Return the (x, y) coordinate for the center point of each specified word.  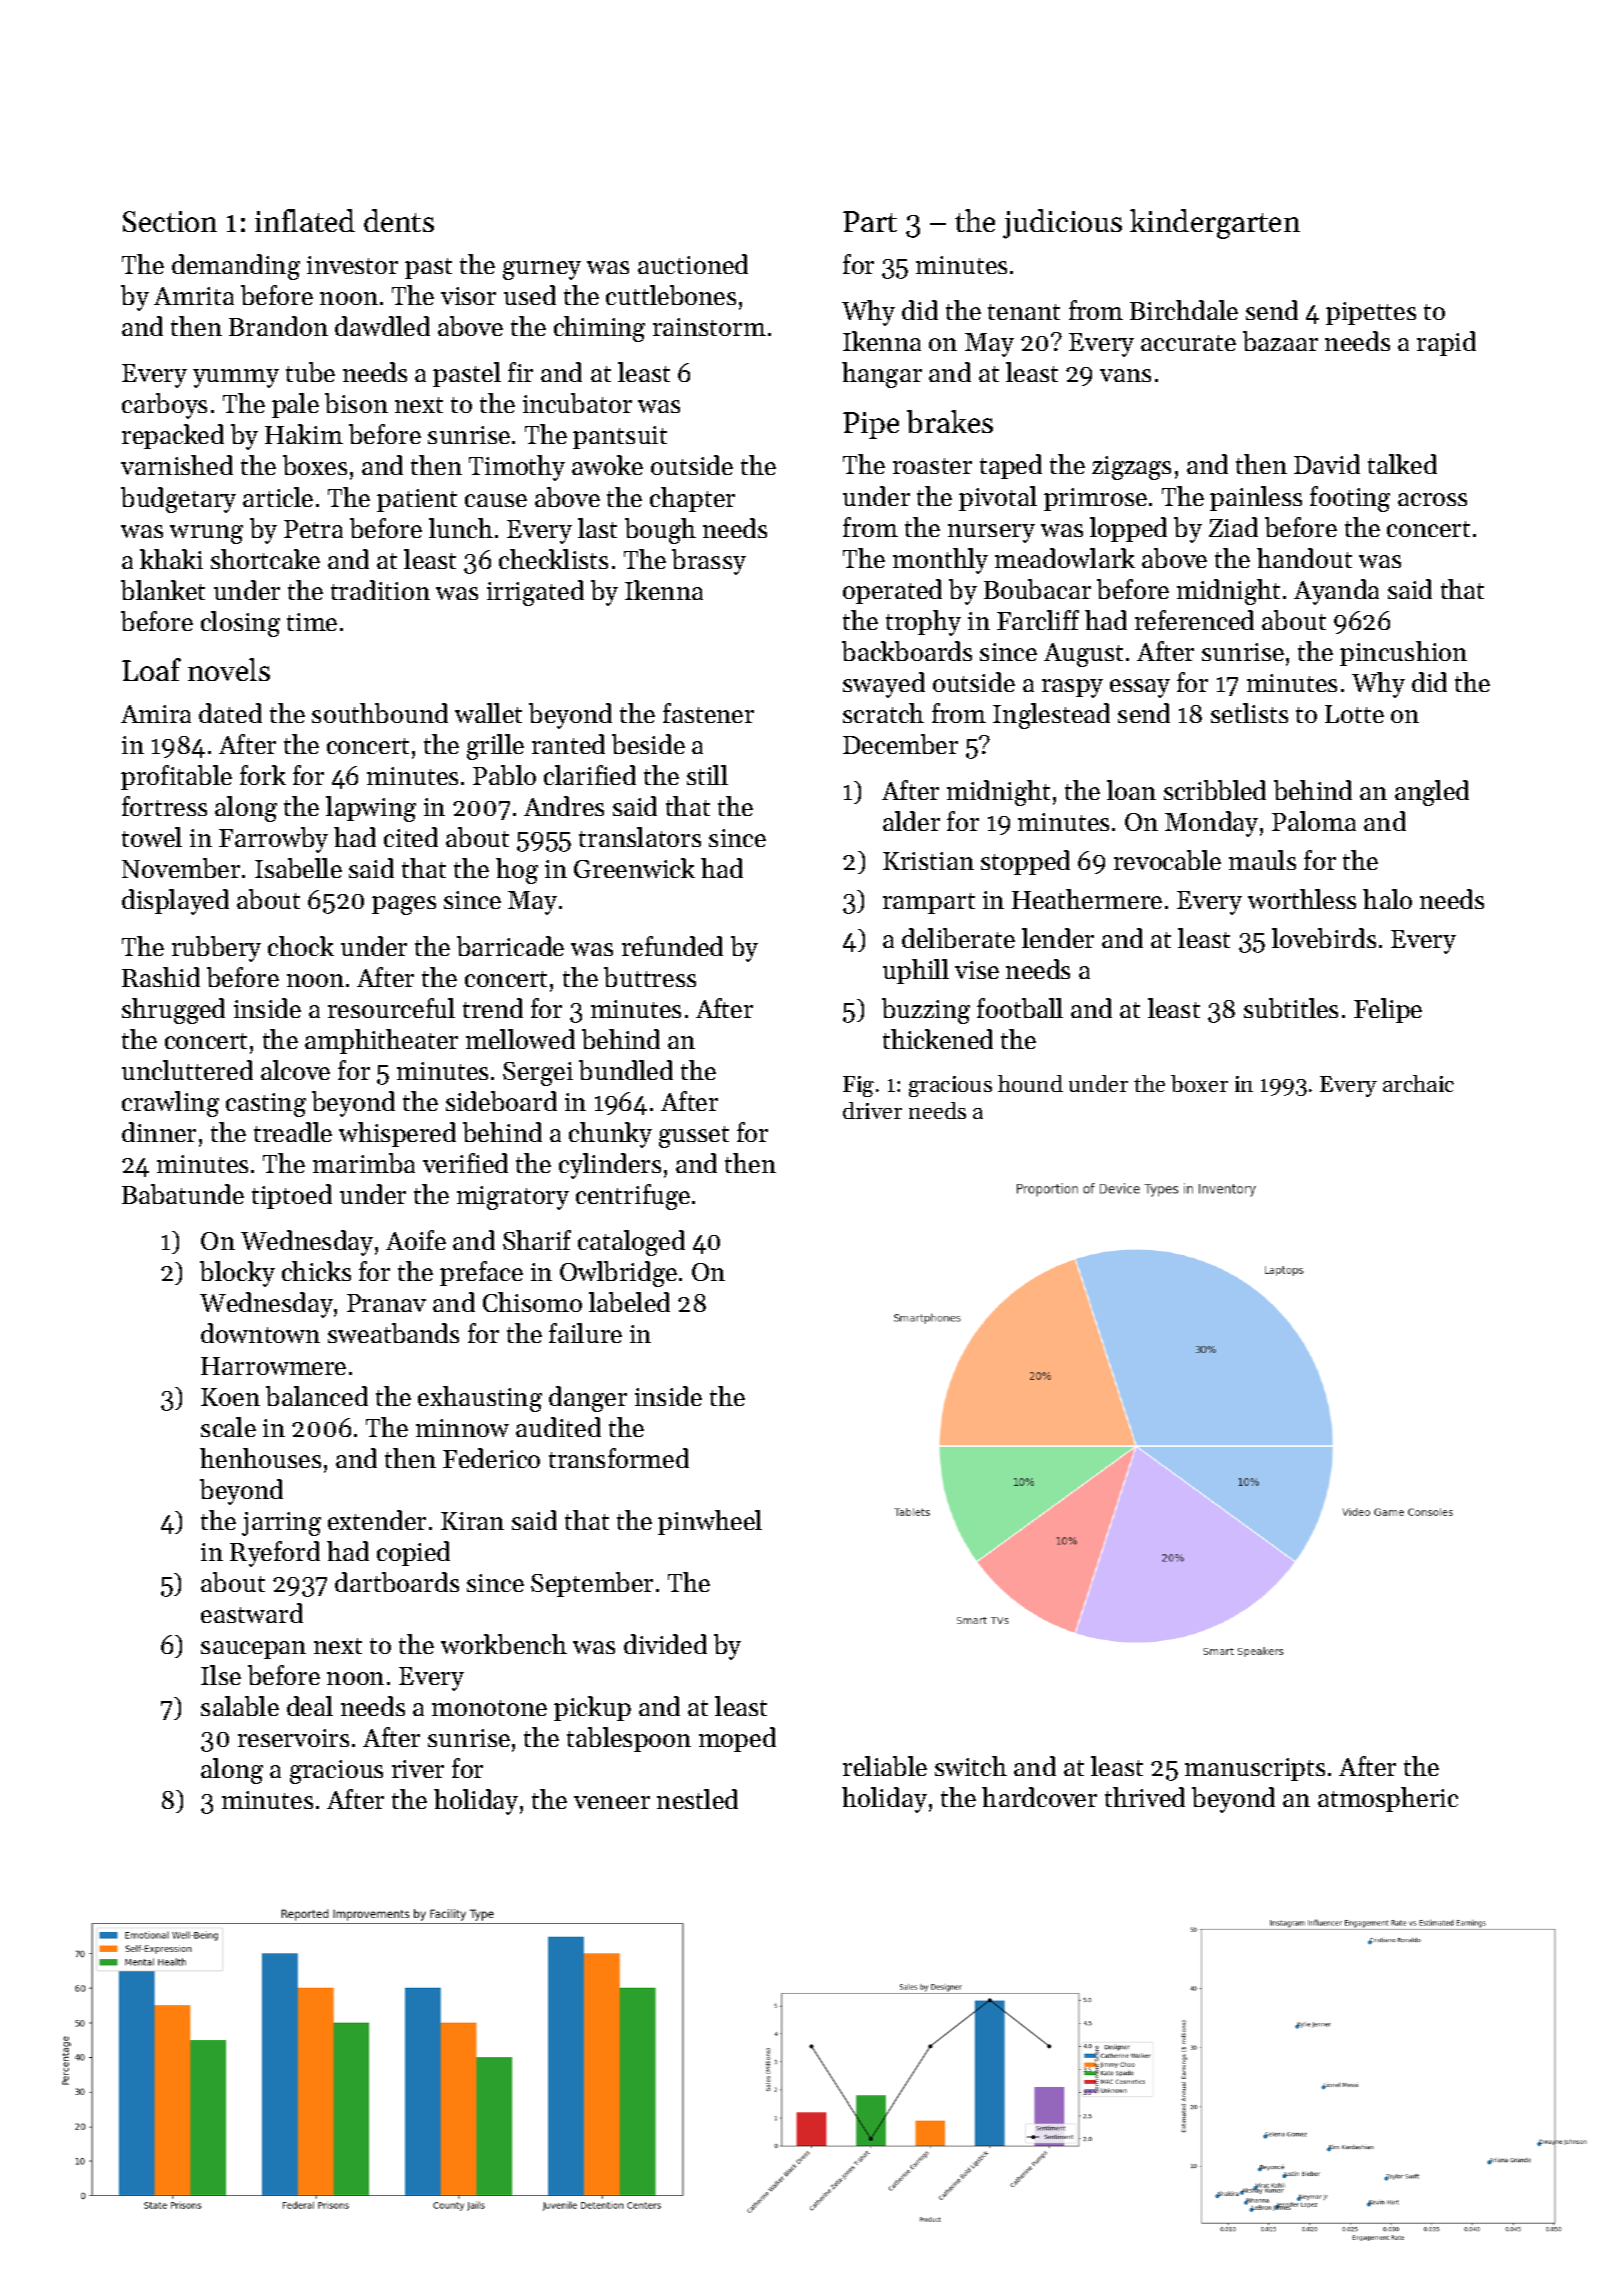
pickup (592, 1708)
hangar (882, 375)
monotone (489, 1708)
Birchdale (1184, 310)
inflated (305, 220)
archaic (1418, 1083)
